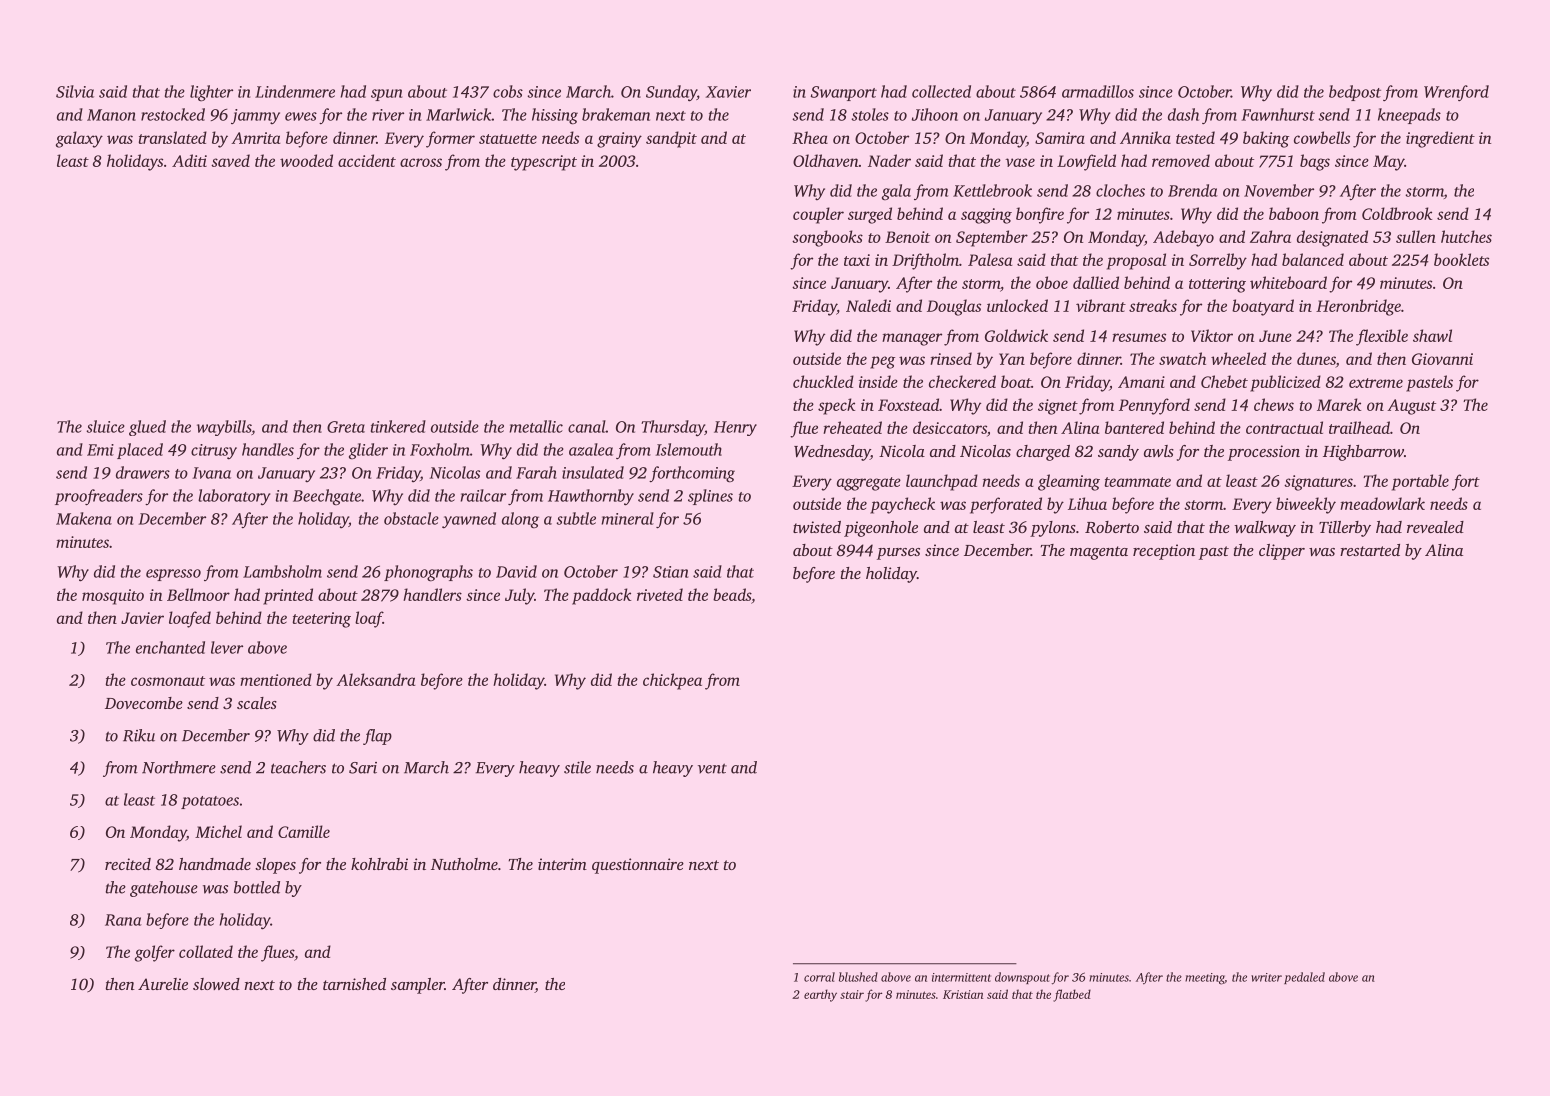  Describe the element at coordinates (1370, 550) in the image. I see `restarted` at that location.
